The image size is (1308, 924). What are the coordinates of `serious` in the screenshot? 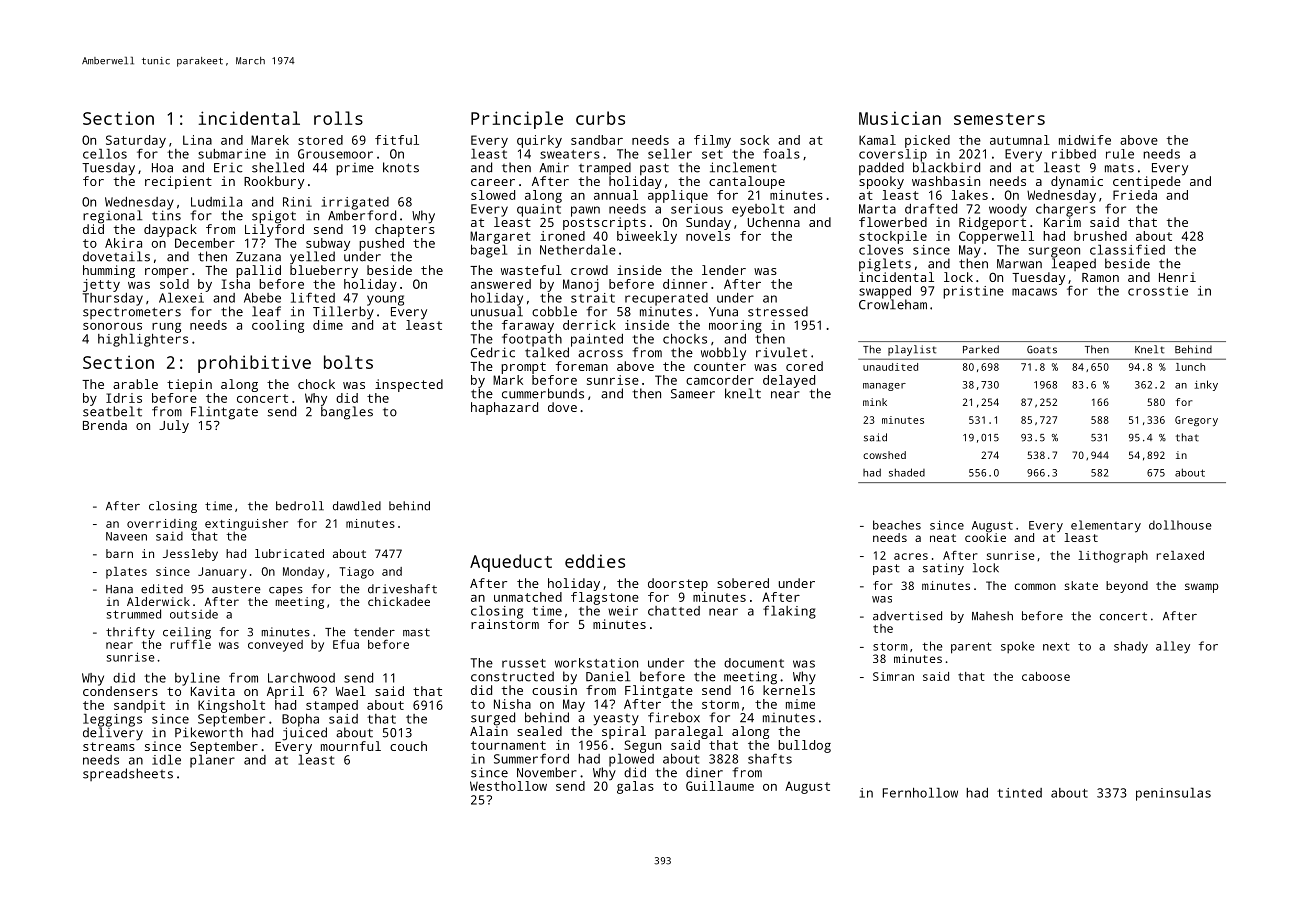 It's located at (697, 209).
